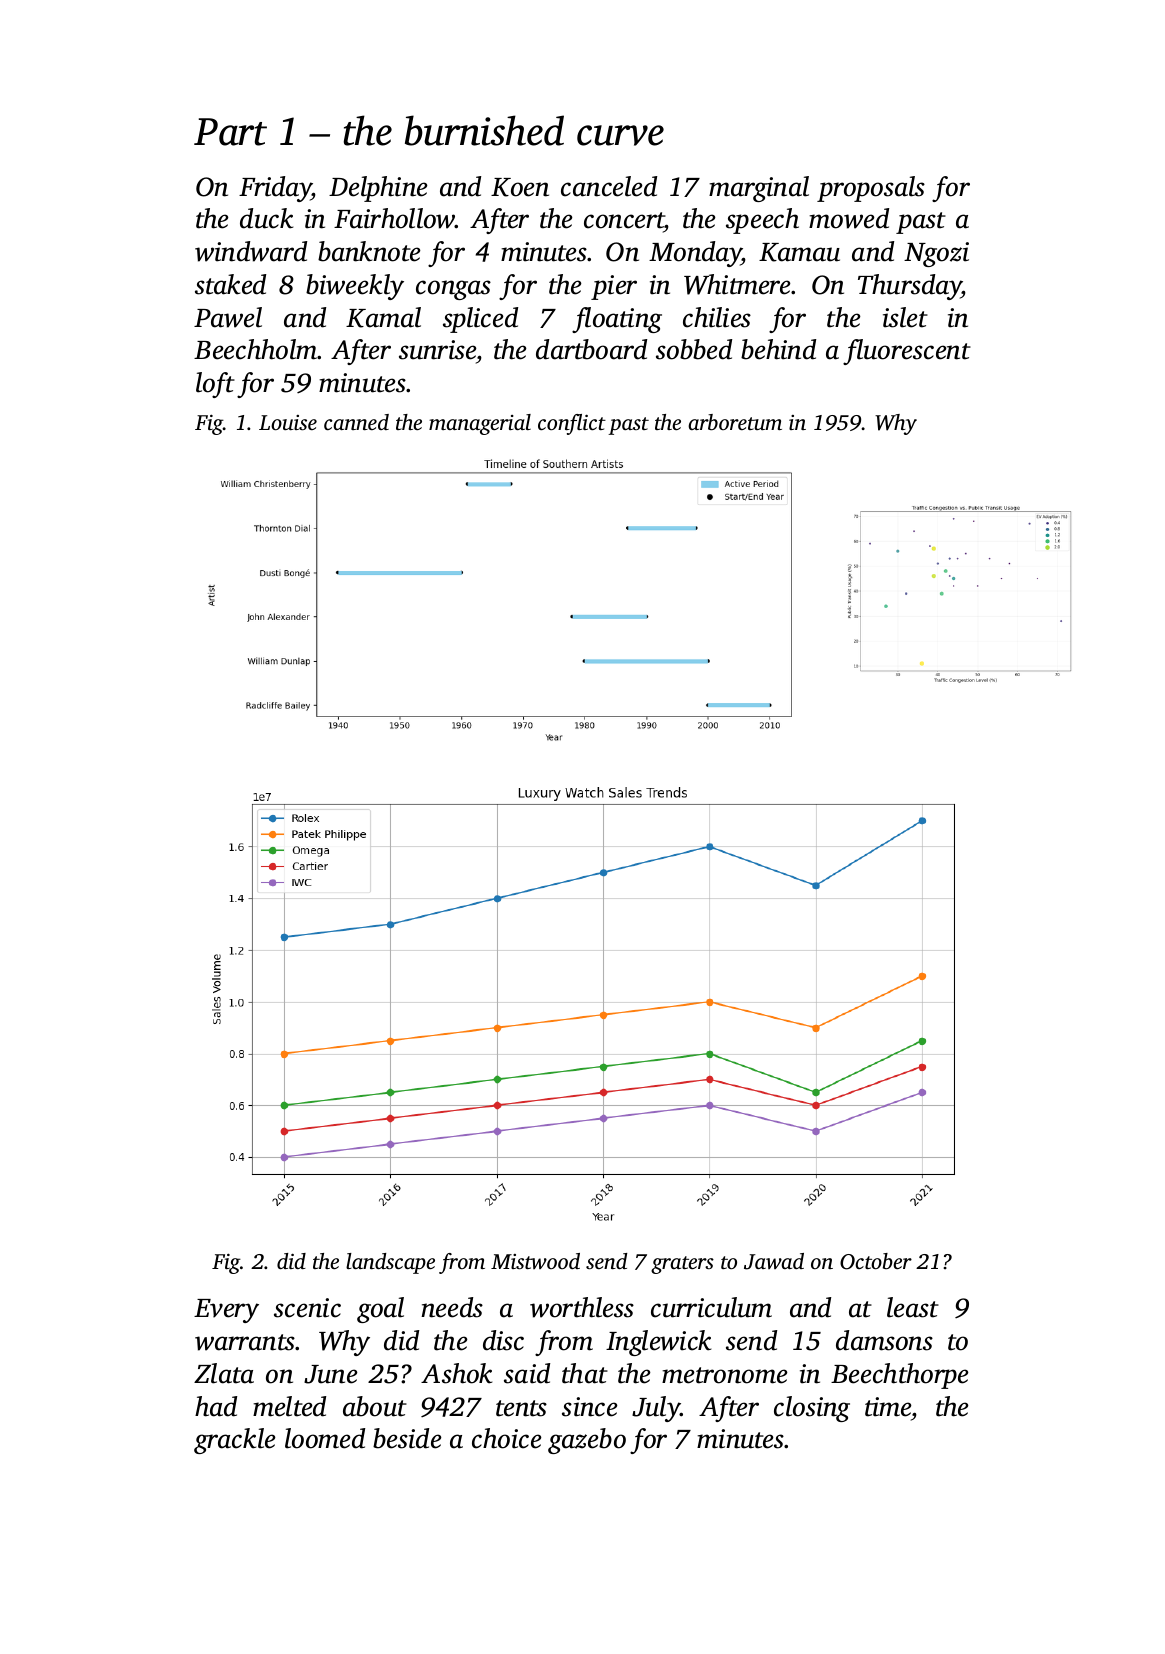 The height and width of the screenshot is (1654, 1165). What do you see at coordinates (587, 1441) in the screenshot?
I see `gazebo` at bounding box center [587, 1441].
